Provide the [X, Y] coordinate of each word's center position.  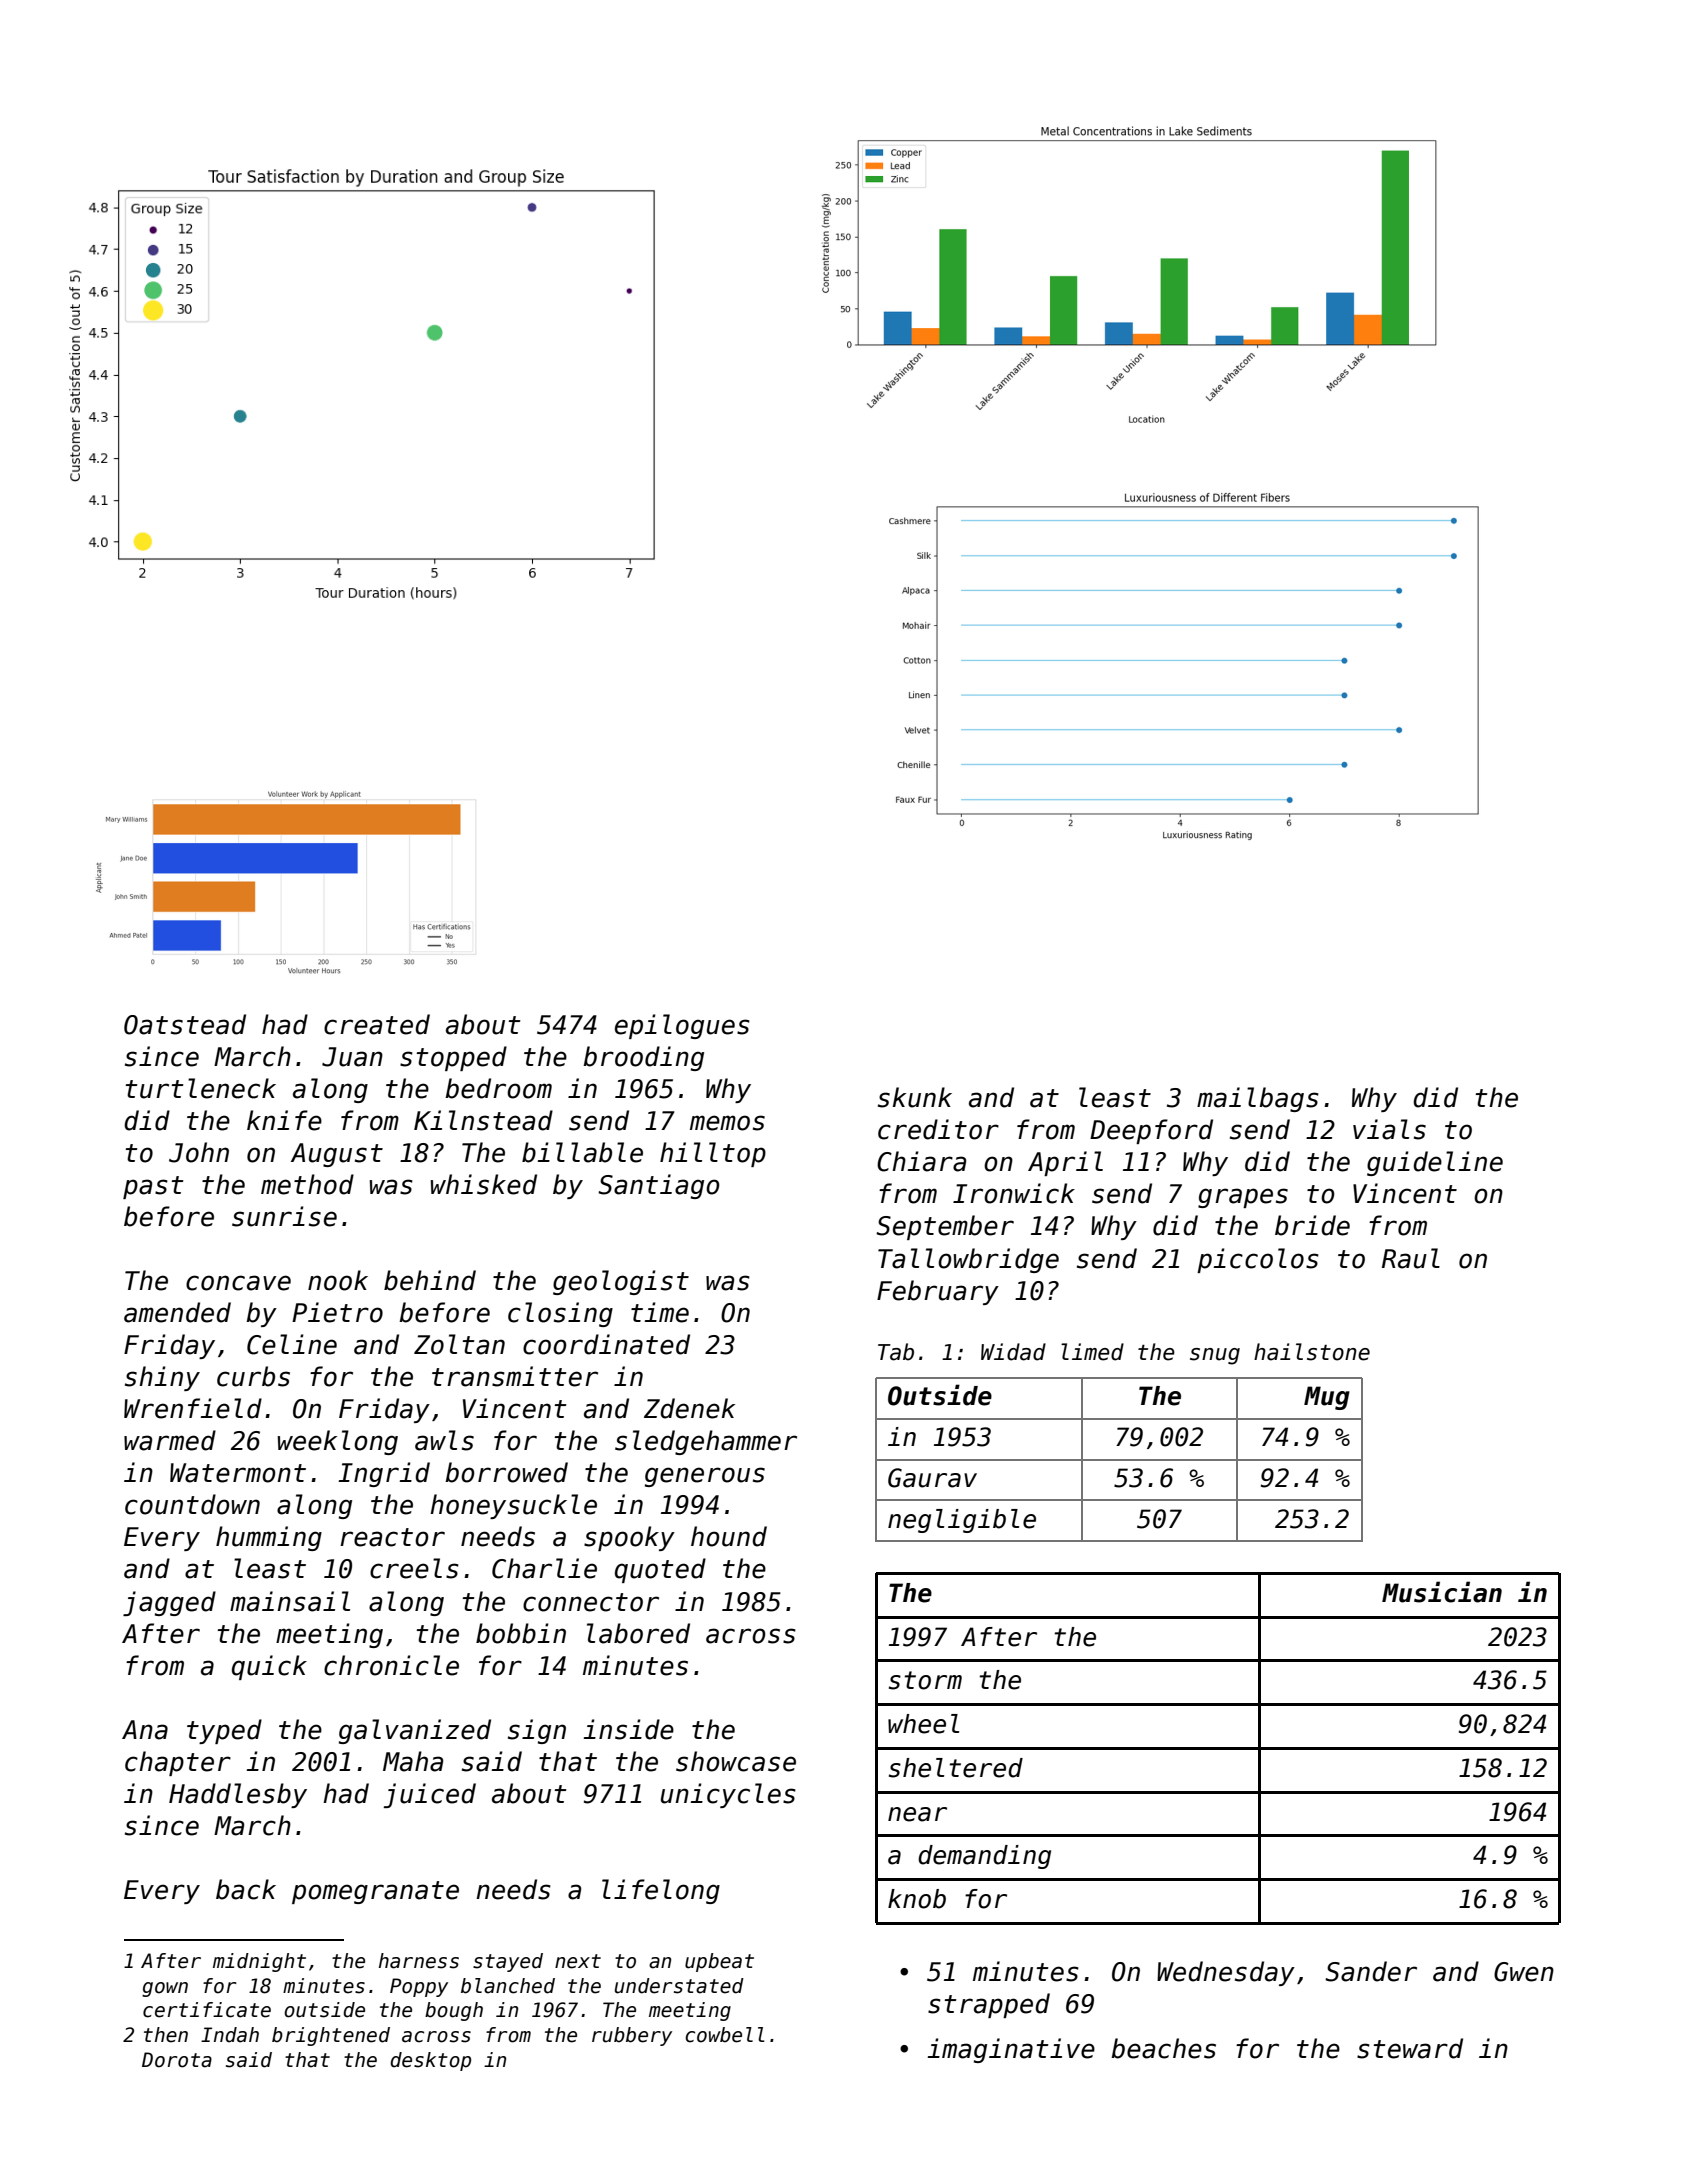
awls [444, 1440]
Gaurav [932, 1478]
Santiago [659, 1186]
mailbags [1258, 1099]
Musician [1442, 1592]
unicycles [728, 1795]
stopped [453, 1058]
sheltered [956, 1768]
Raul [1411, 1258]
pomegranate [375, 1892]
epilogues [682, 1026]
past [153, 1187]
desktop [430, 2061]
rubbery [632, 2036]
